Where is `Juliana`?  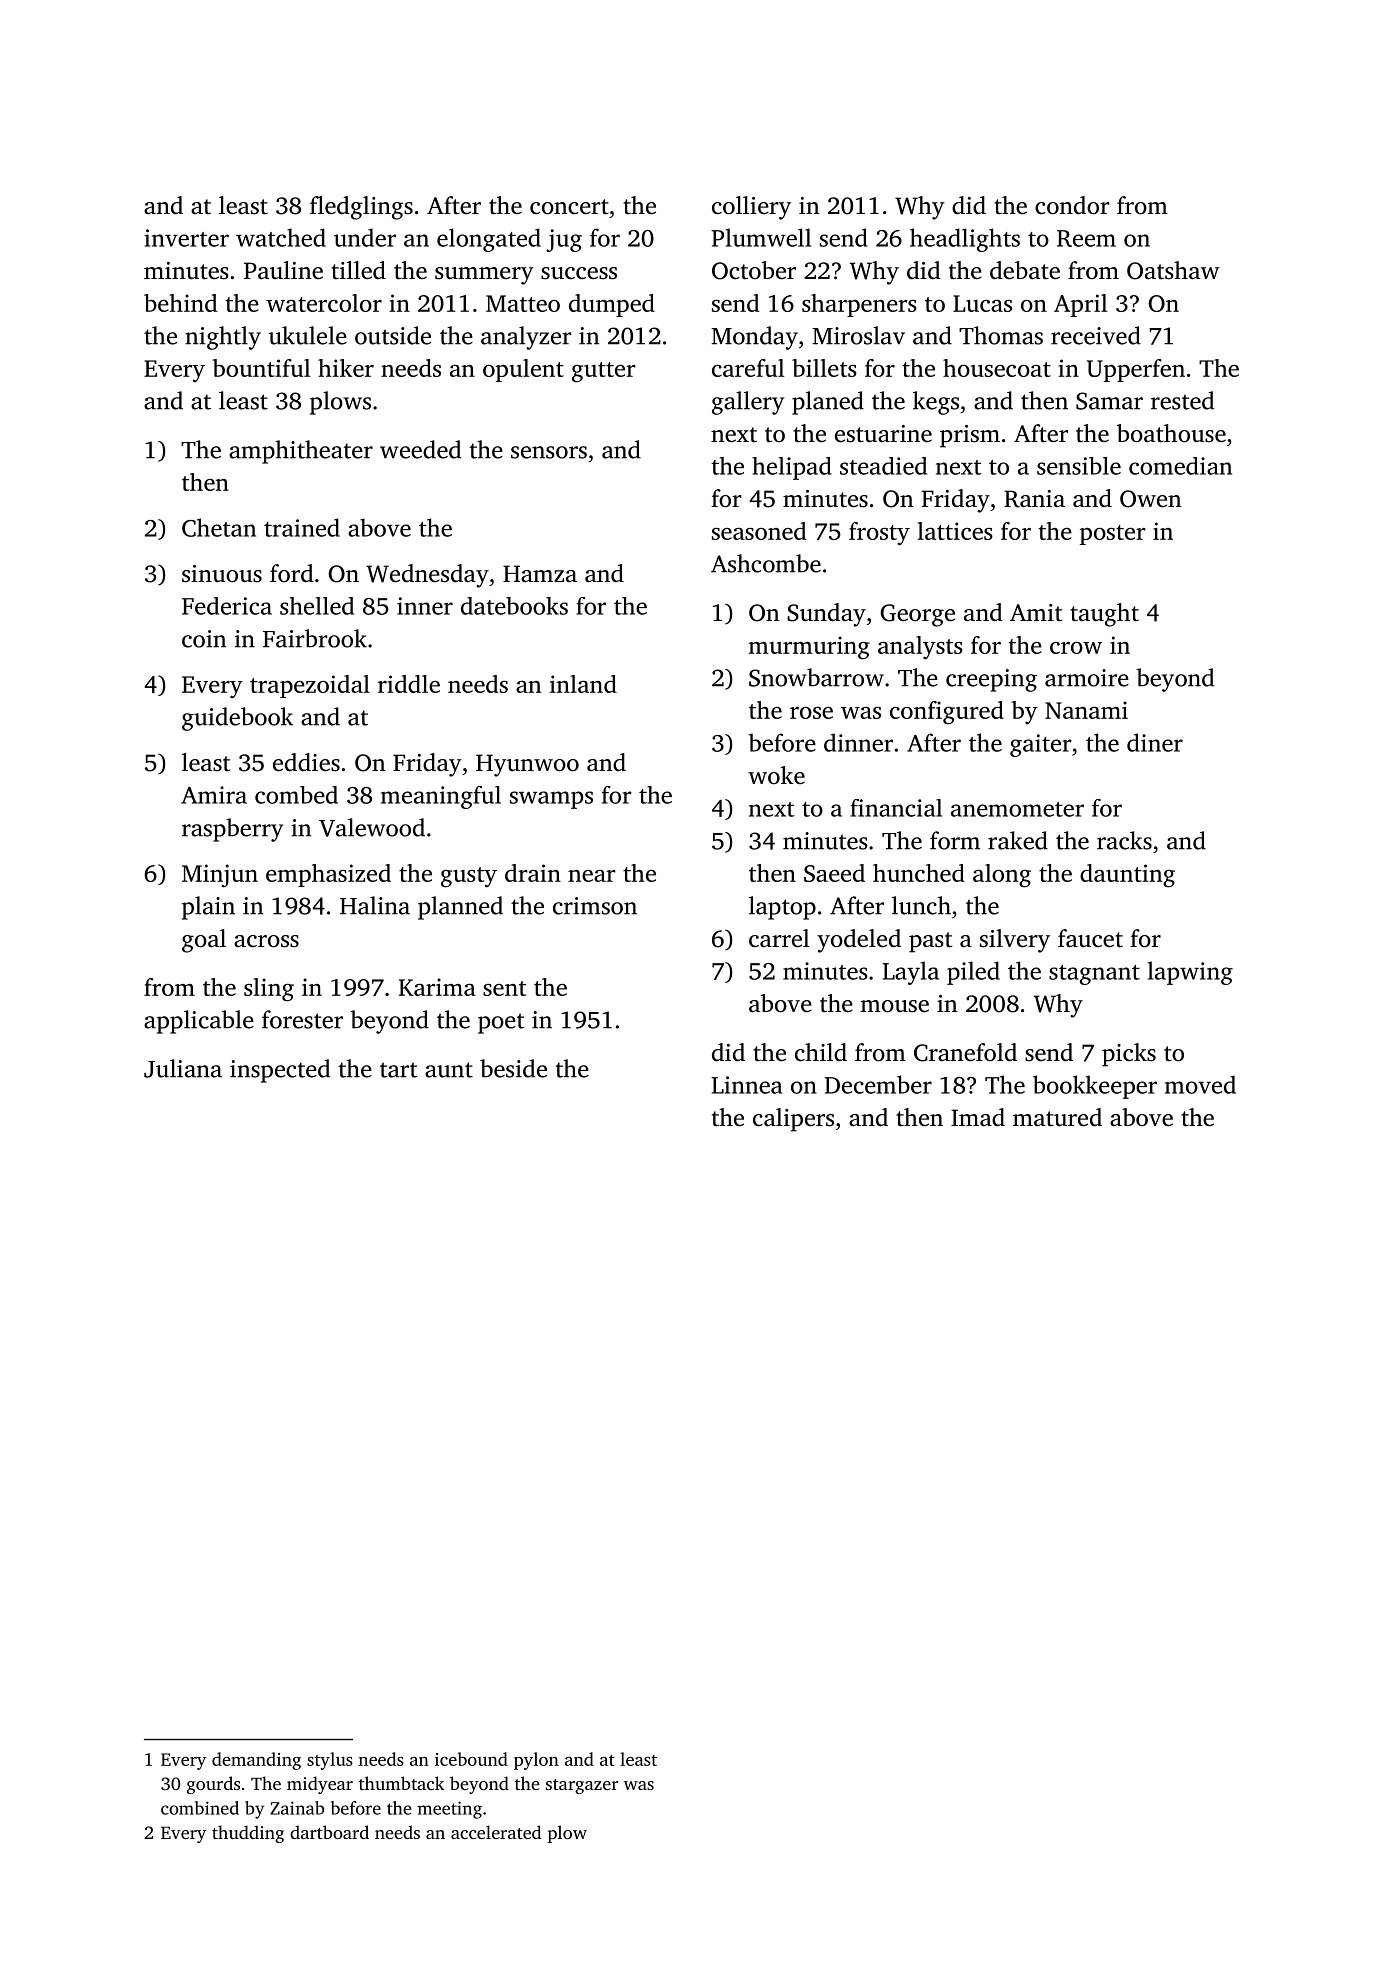 Juliana is located at coordinates (183, 1068).
